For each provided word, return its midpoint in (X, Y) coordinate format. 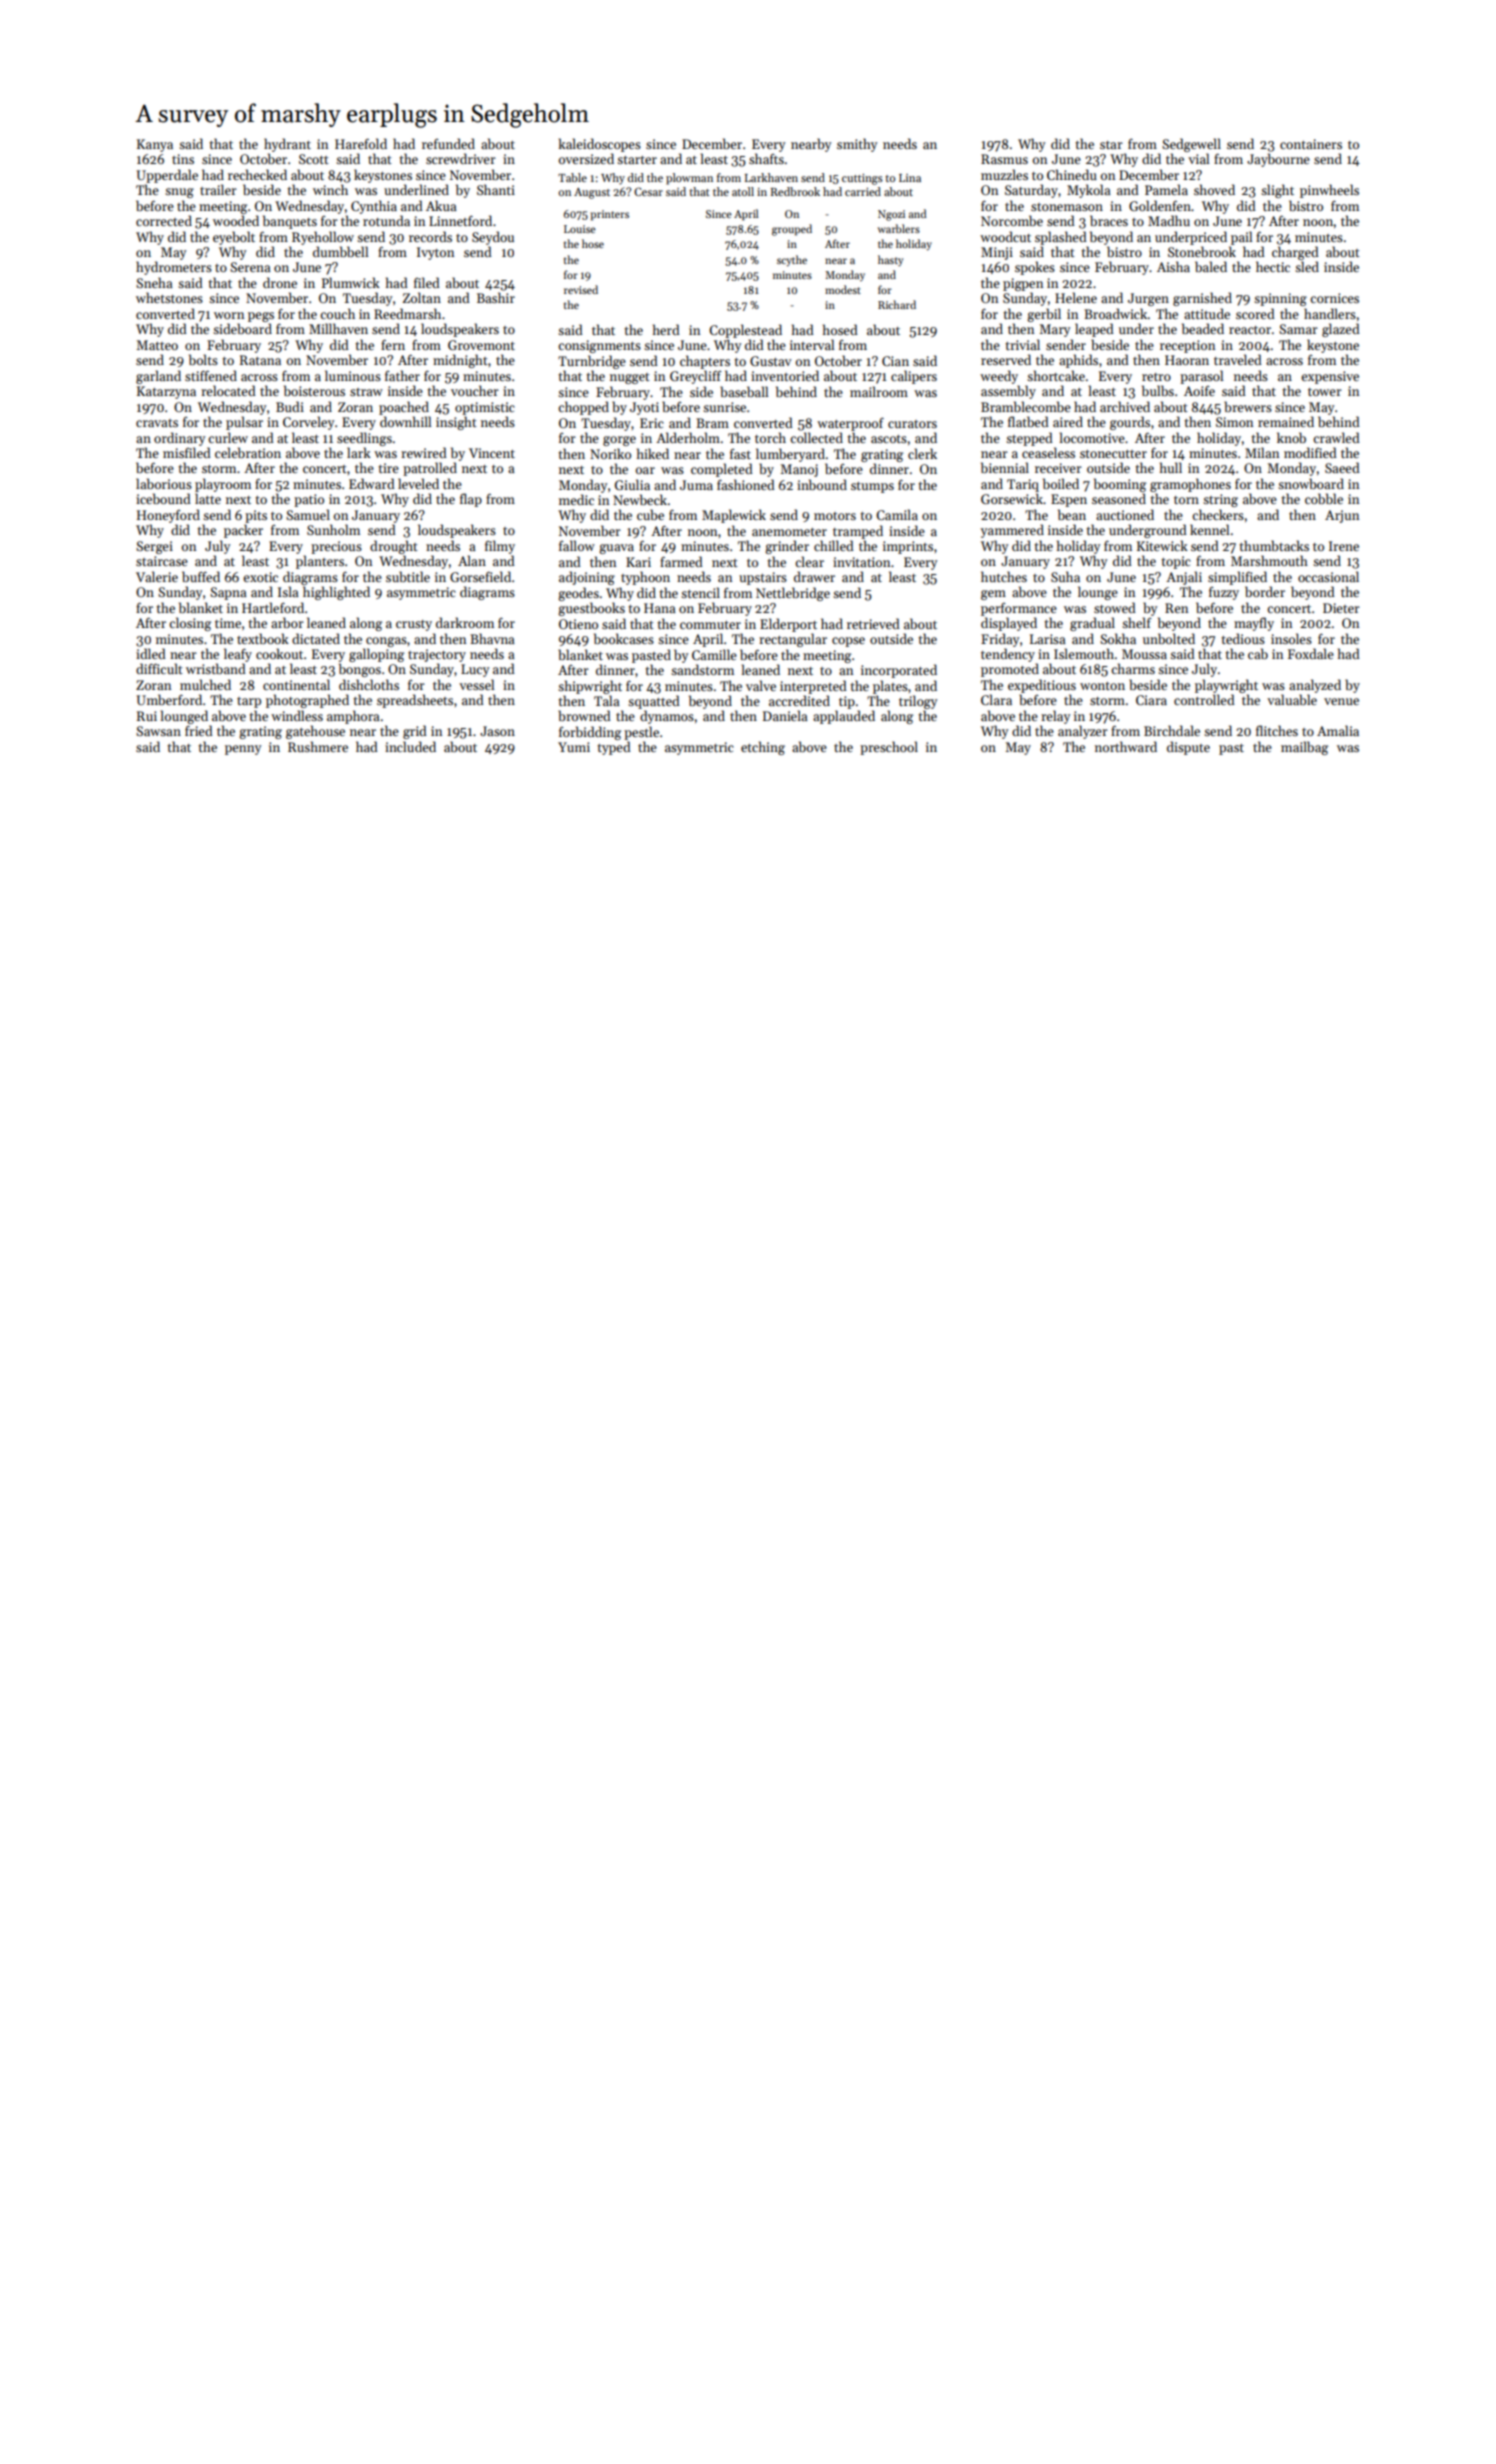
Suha (1065, 576)
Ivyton (436, 253)
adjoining (587, 578)
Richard (897, 304)
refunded (448, 143)
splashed (1061, 238)
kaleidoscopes (599, 145)
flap (471, 500)
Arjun (1342, 516)
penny (243, 750)
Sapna (228, 593)
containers (1311, 144)
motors (835, 516)
